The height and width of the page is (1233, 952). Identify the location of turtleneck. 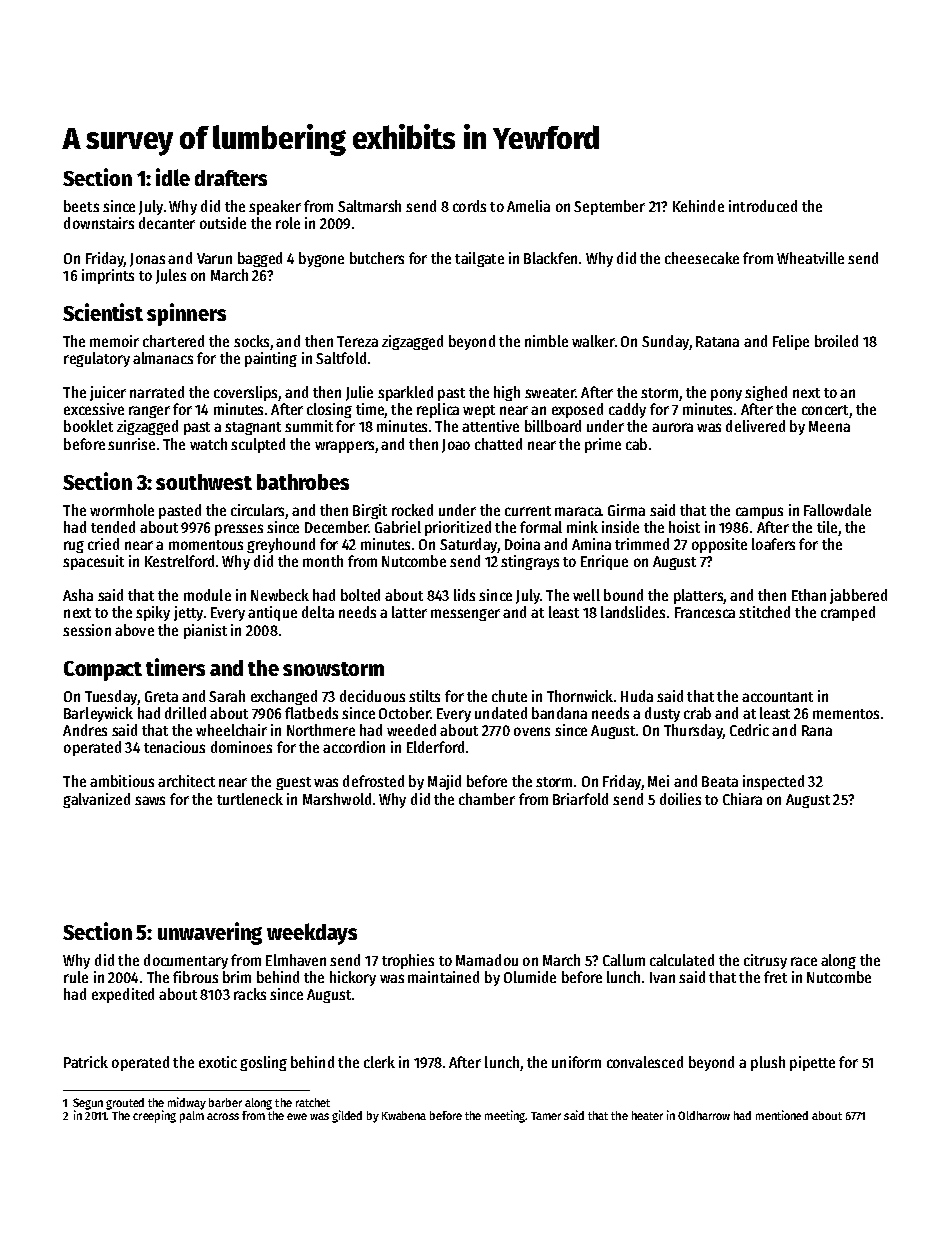
(250, 799).
